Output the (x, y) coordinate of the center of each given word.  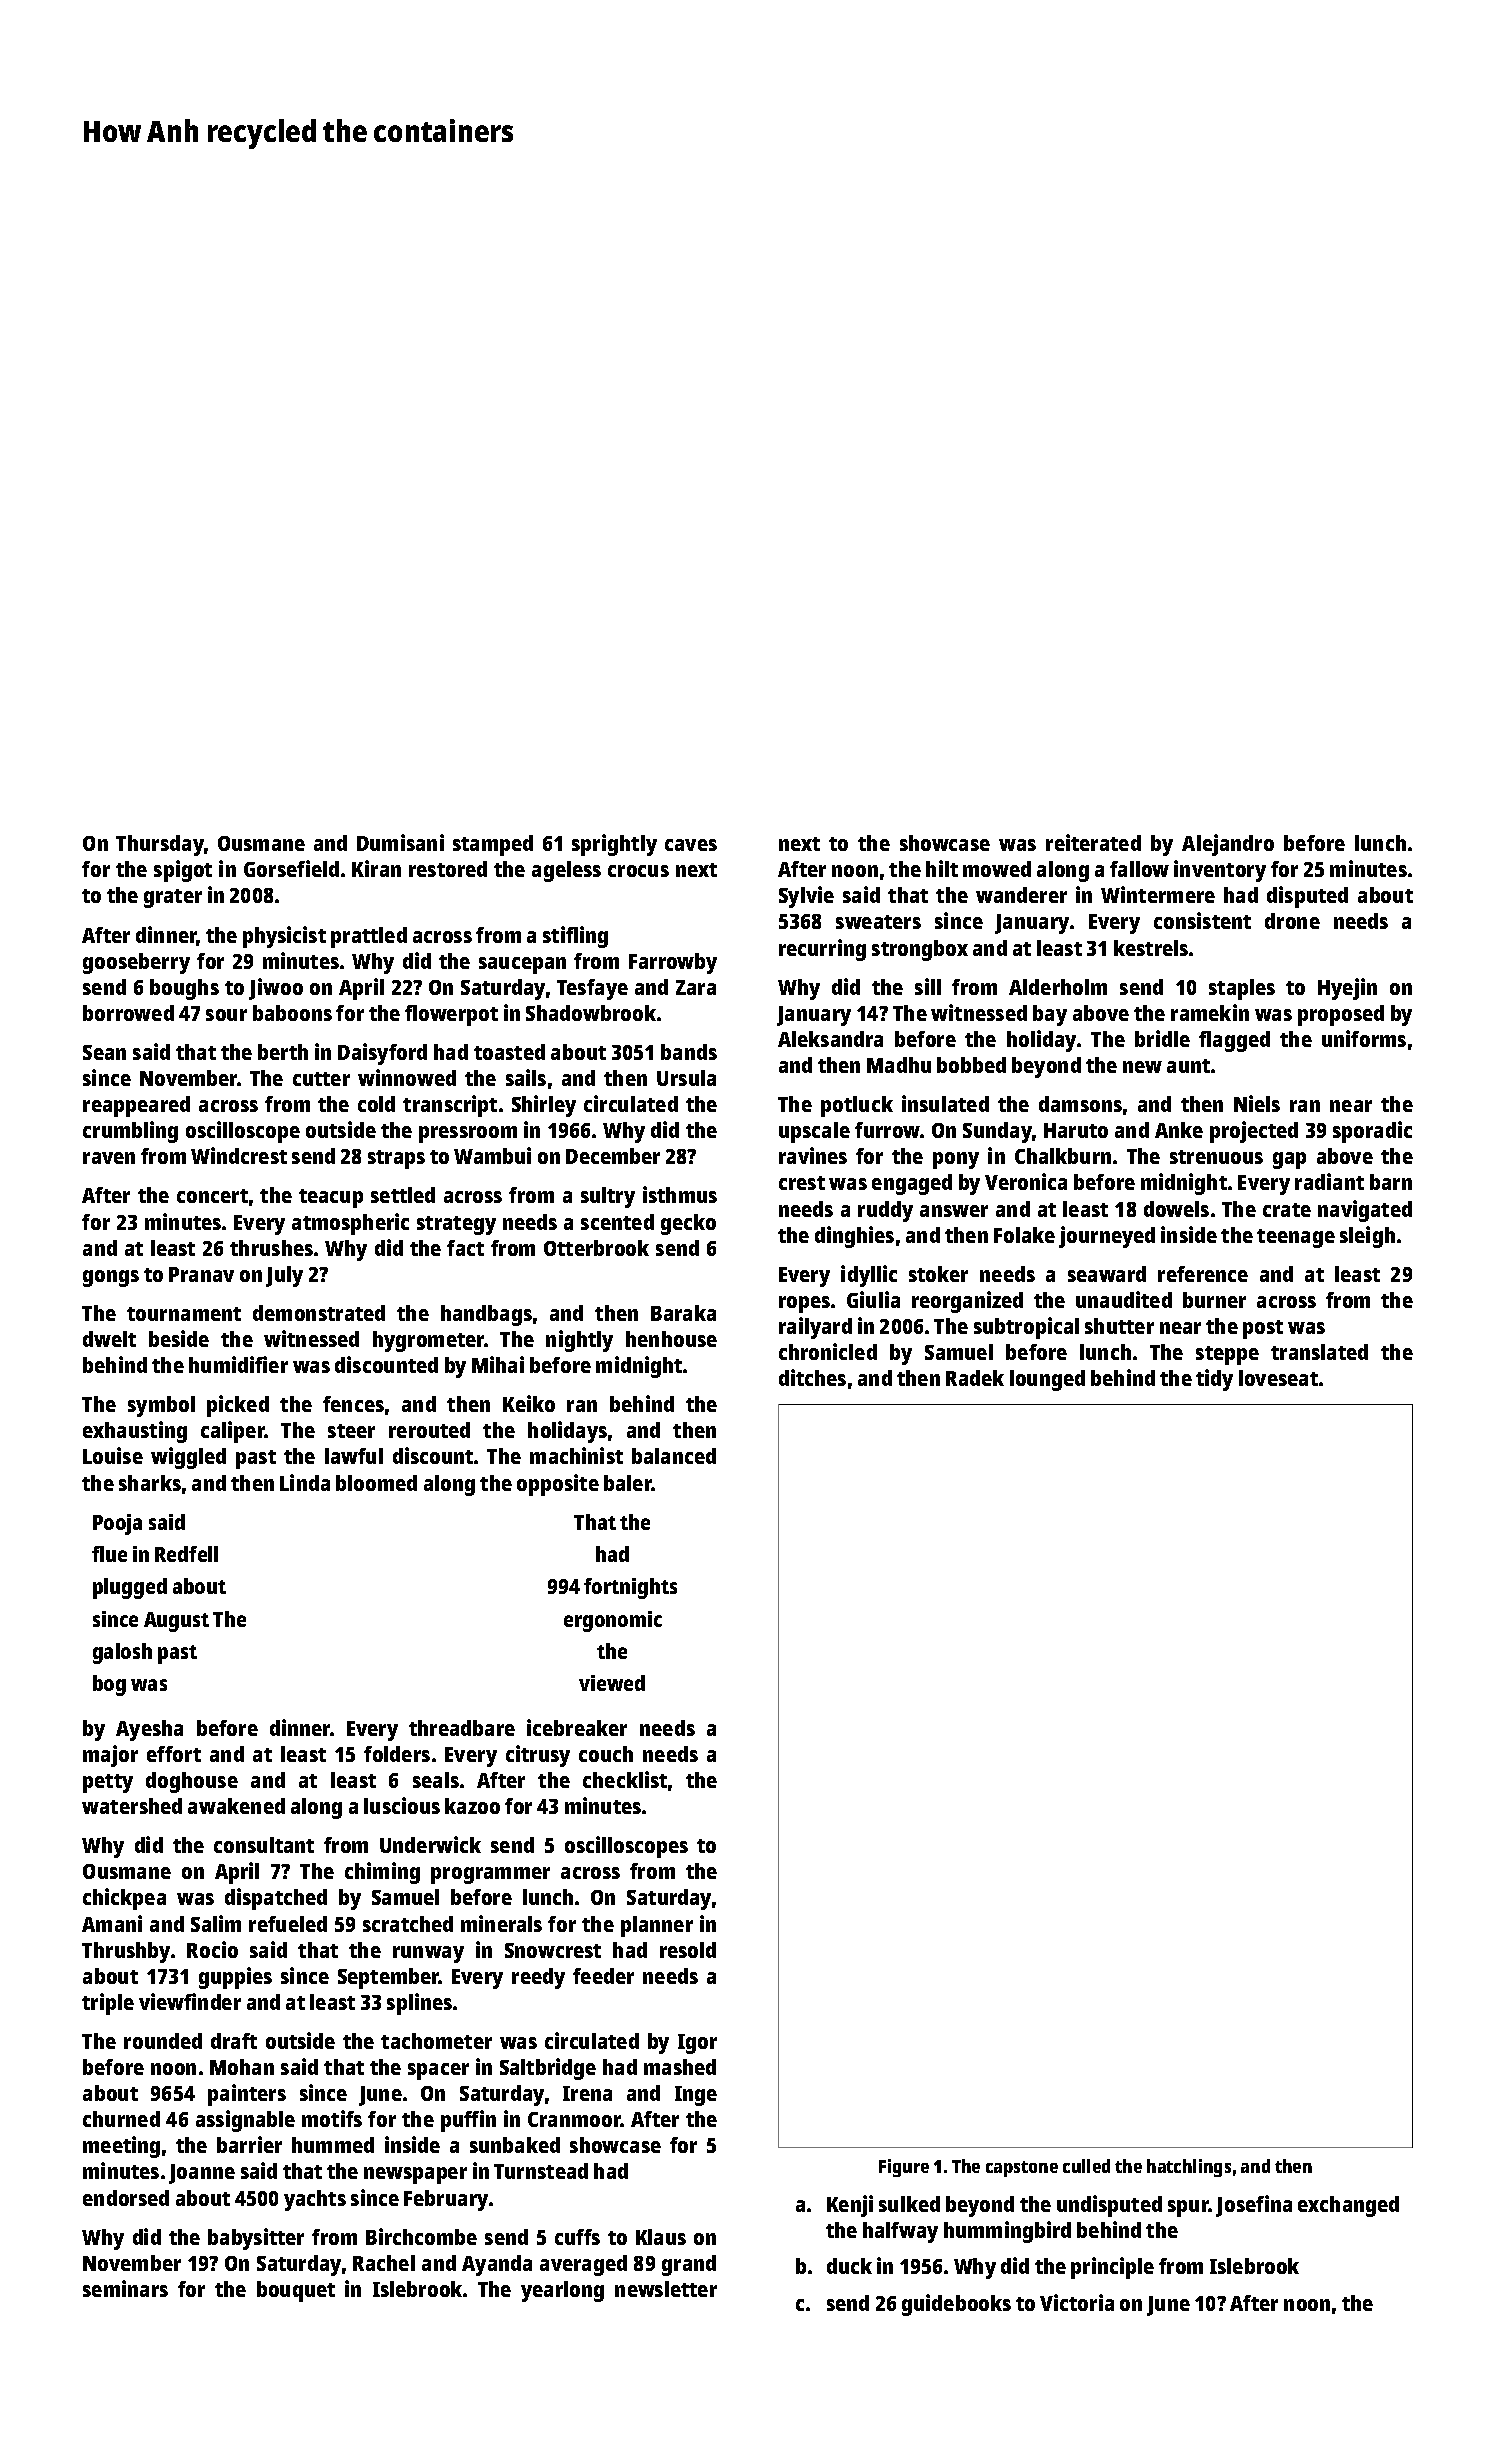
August (176, 1622)
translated (1319, 1352)
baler (628, 1483)
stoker (938, 1274)
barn (1391, 1182)
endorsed (126, 2198)
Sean (104, 1052)
